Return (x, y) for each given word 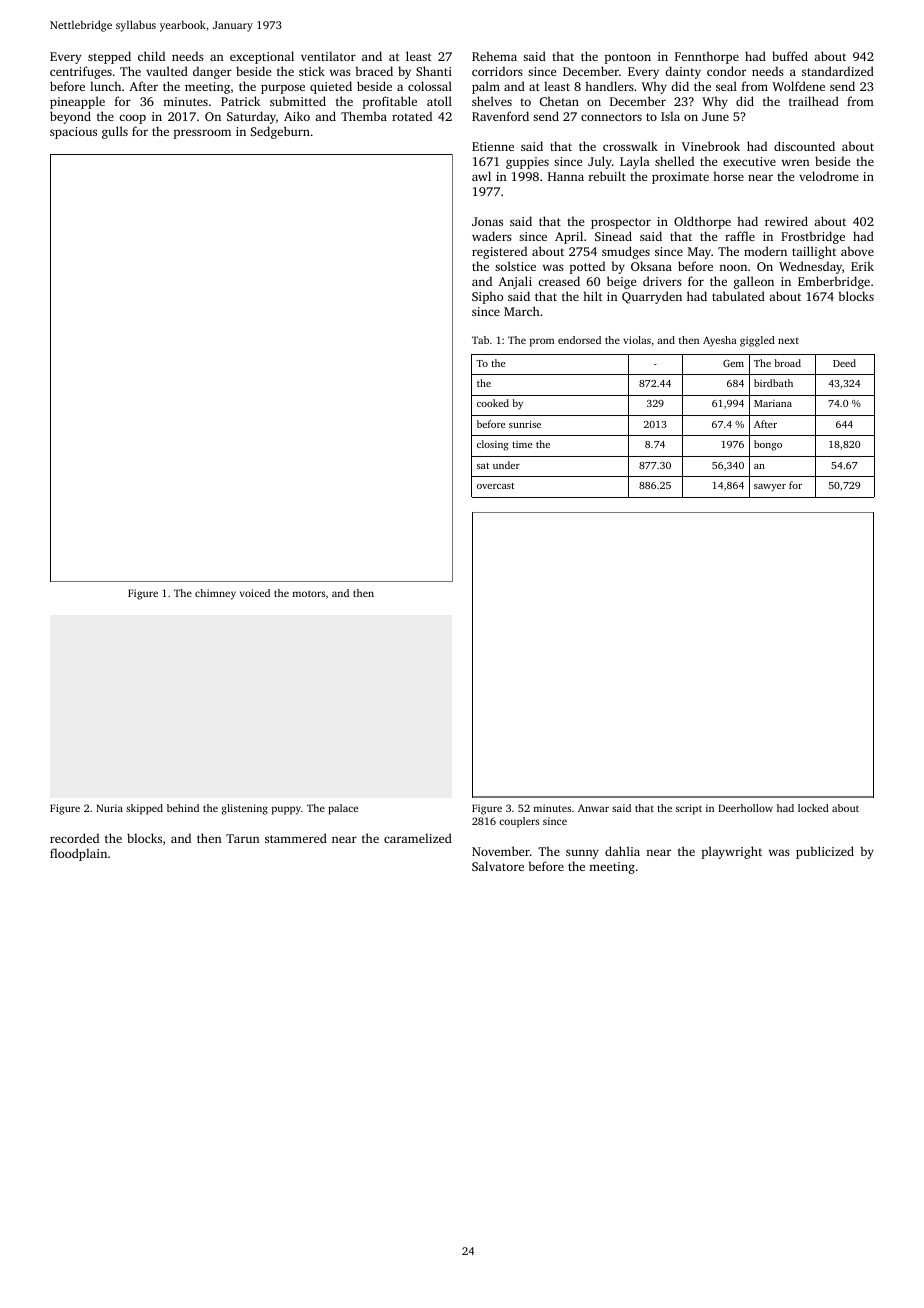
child (151, 56)
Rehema (494, 56)
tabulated (738, 296)
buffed (790, 56)
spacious (73, 133)
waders (492, 236)
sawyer (770, 488)
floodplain (78, 854)
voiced (255, 593)
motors (309, 593)
